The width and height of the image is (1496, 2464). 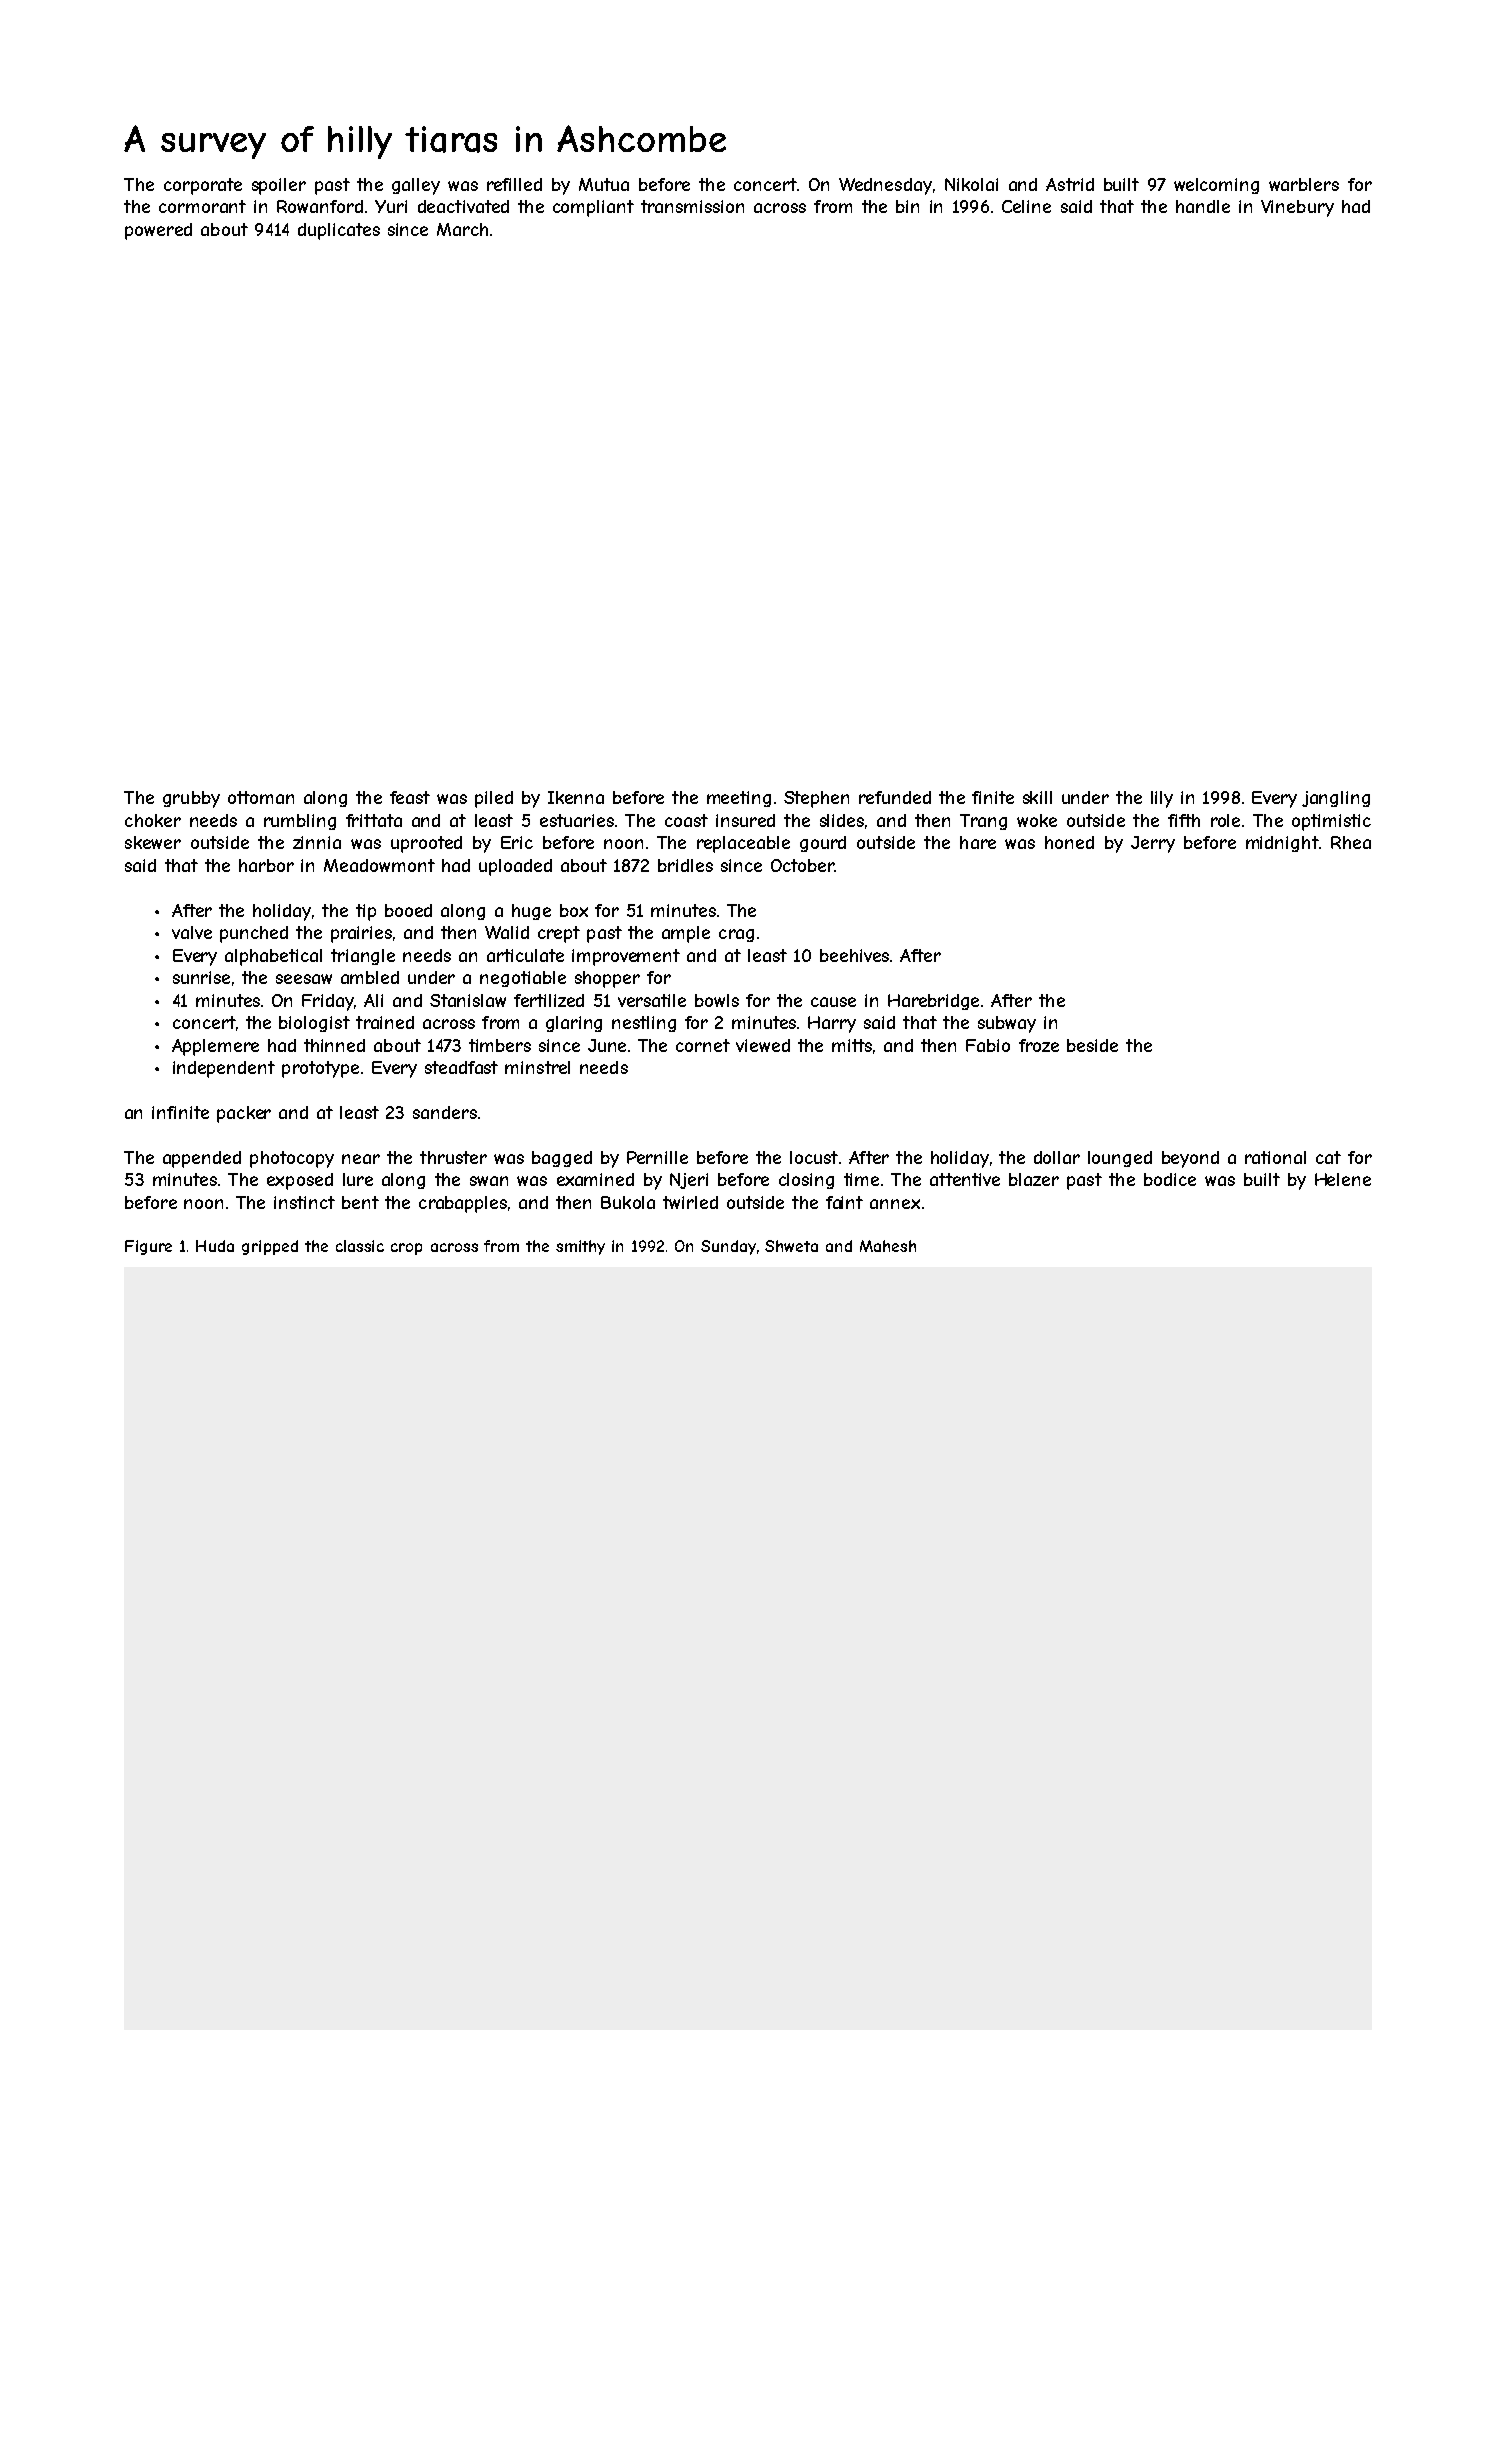 I want to click on Helene, so click(x=1343, y=1179).
